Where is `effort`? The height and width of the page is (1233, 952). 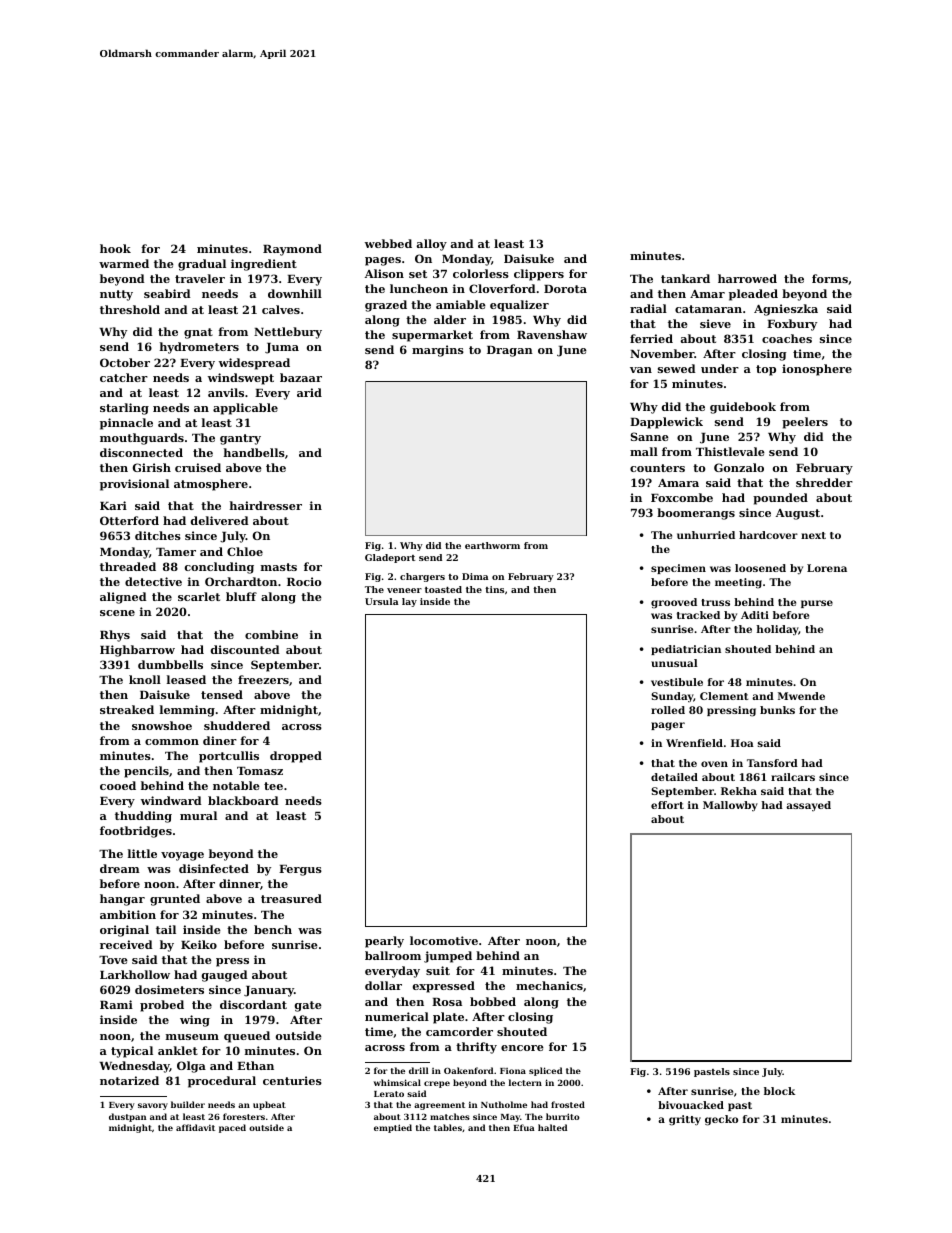 effort is located at coordinates (667, 805).
